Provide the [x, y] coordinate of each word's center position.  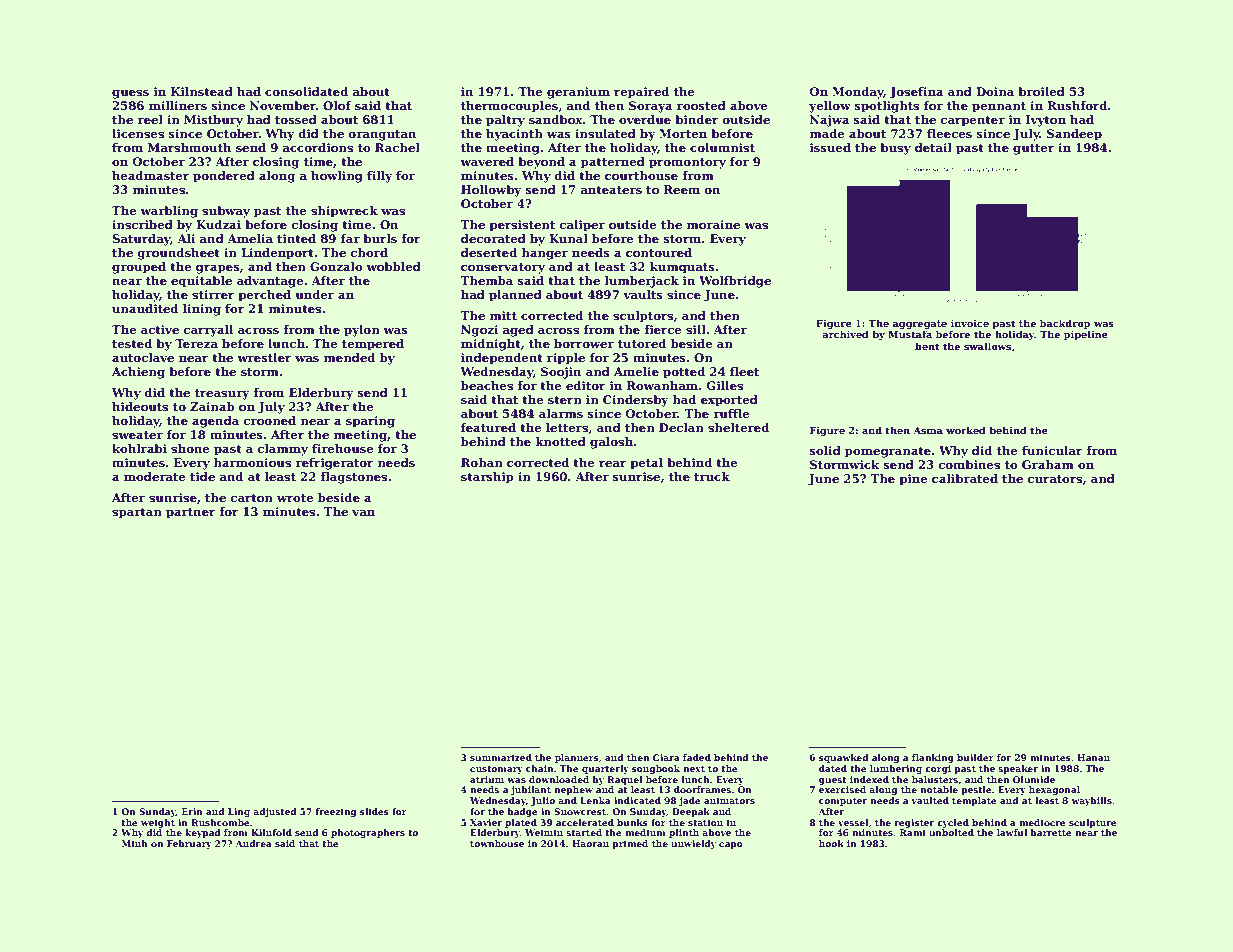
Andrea [253, 843]
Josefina [916, 93]
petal [646, 464]
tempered [373, 345]
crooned [270, 420]
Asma [928, 430]
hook [831, 843]
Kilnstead [202, 91]
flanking [933, 758]
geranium [578, 93]
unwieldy [693, 844]
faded [697, 757]
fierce [662, 329]
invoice [970, 323]
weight [158, 823]
